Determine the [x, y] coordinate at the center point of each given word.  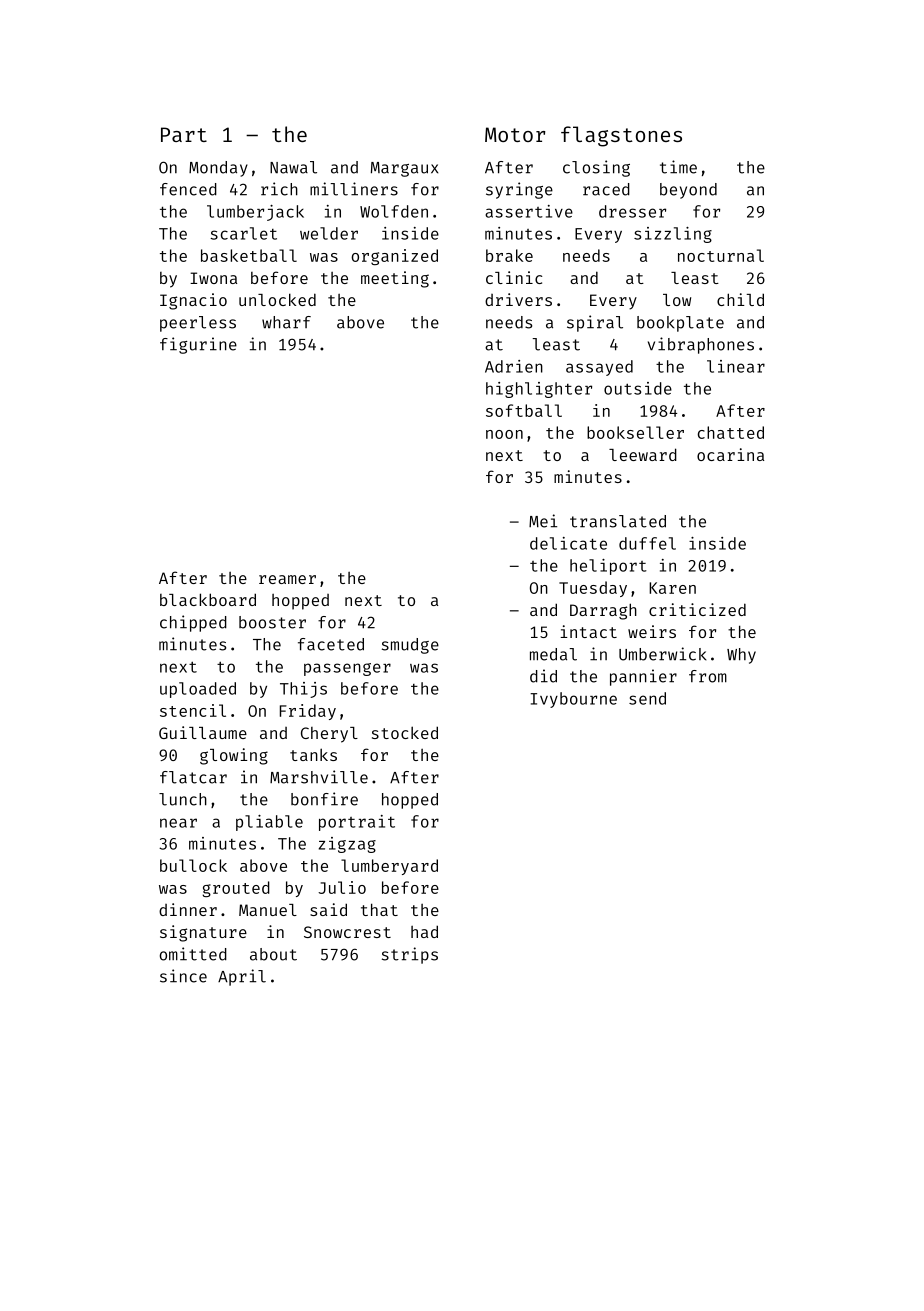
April [242, 977]
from [708, 676]
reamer [287, 579]
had [424, 931]
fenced [188, 189]
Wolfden [394, 211]
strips [410, 955]
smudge [410, 646]
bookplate [680, 324]
